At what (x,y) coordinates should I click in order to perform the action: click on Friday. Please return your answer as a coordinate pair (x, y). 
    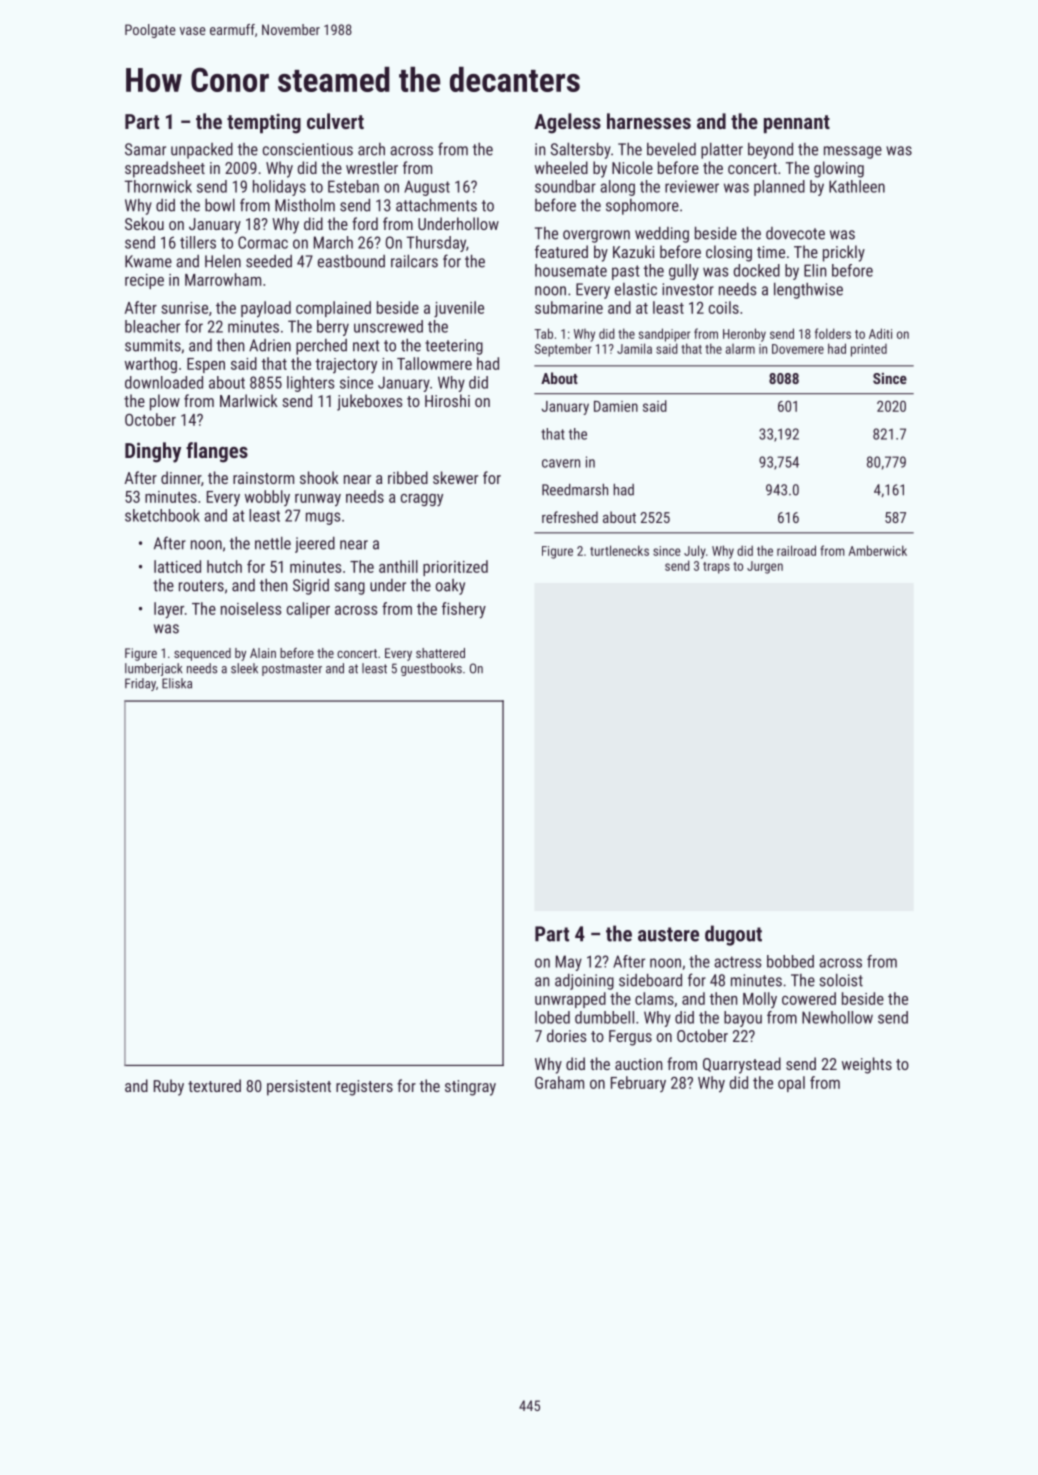
    Looking at the image, I should click on (140, 684).
